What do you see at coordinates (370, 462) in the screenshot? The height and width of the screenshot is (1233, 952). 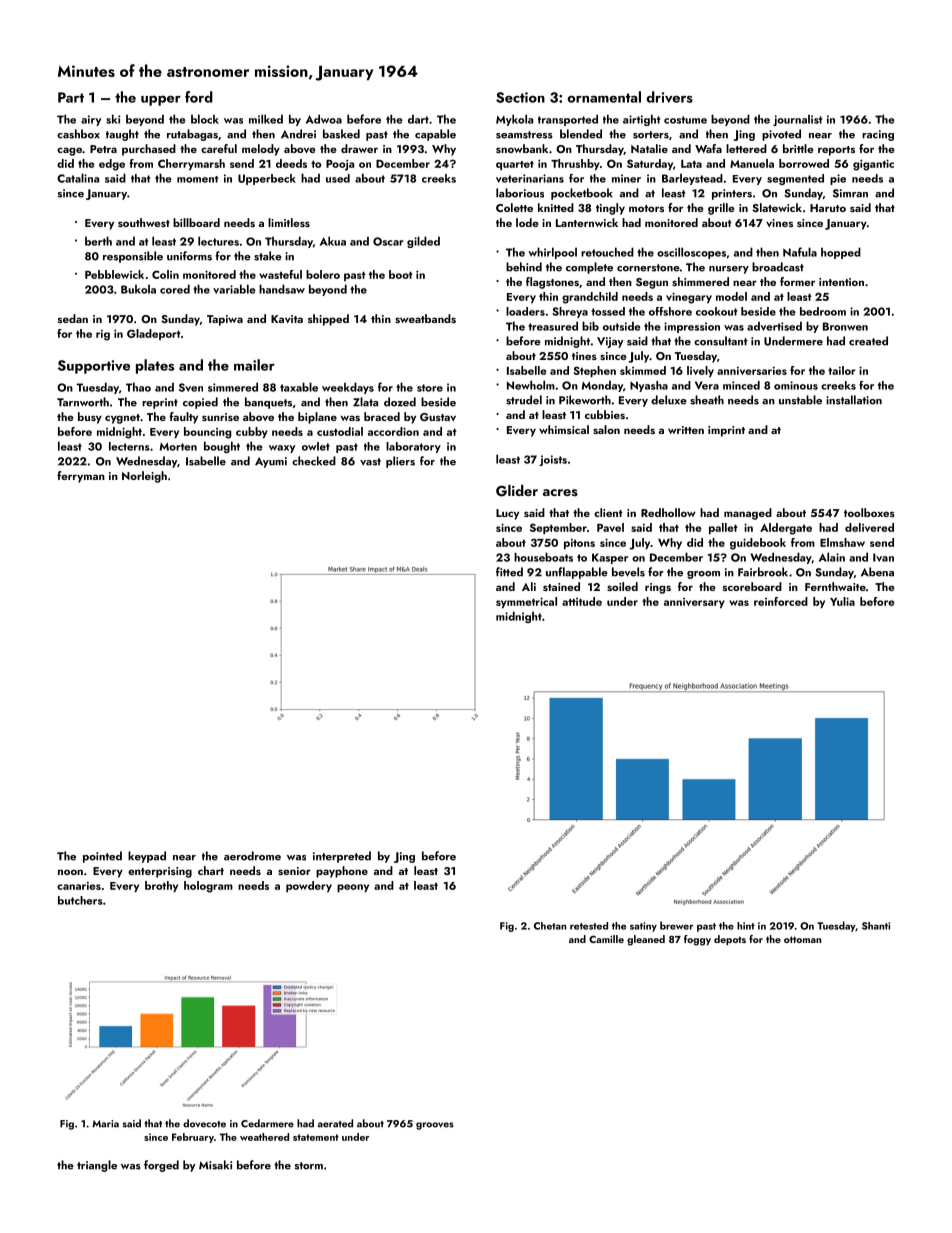 I see `vast` at bounding box center [370, 462].
